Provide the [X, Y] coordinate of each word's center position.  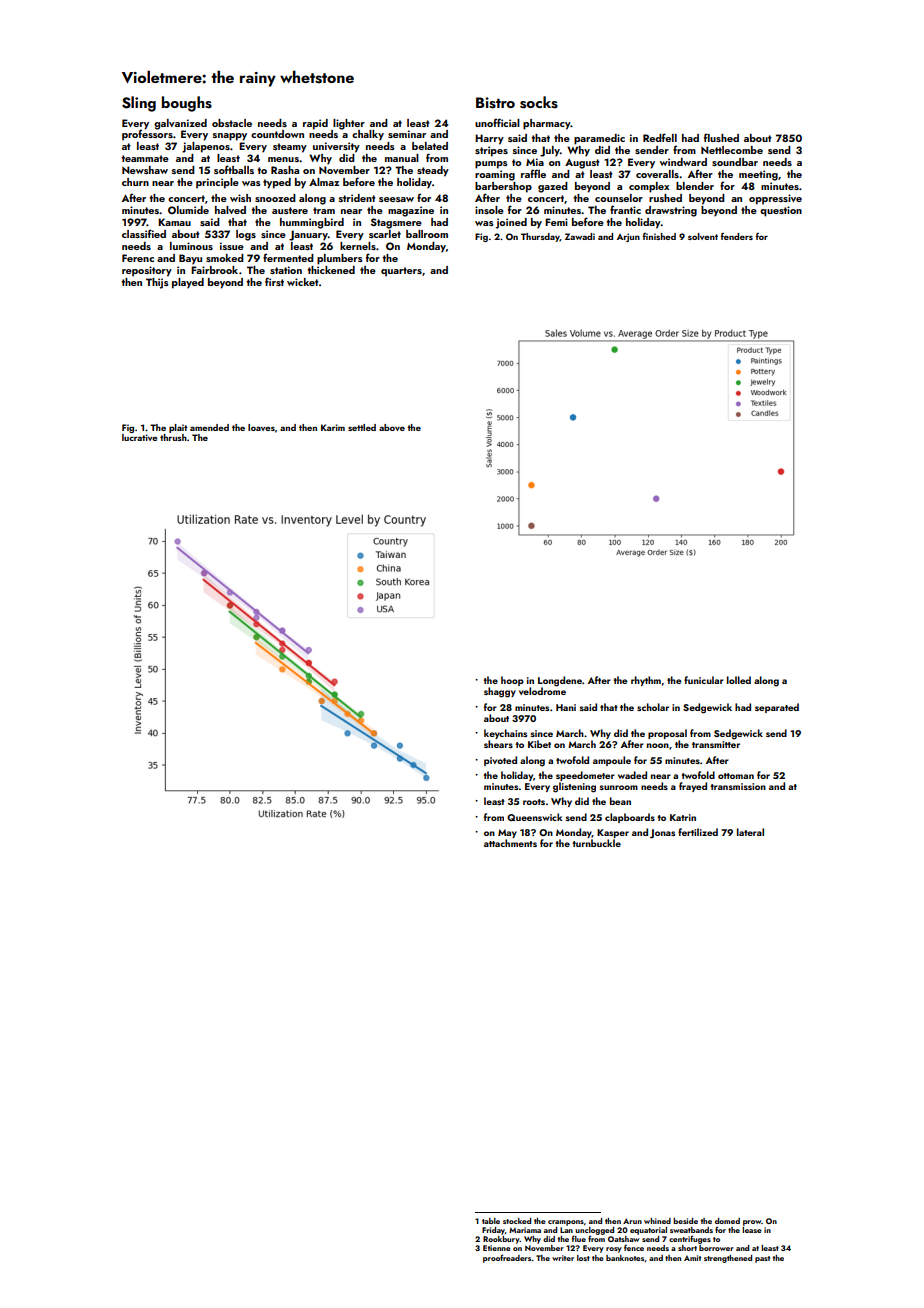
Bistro [495, 103]
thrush [173, 437]
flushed [721, 137]
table [491, 1221]
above [392, 427]
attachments [510, 843]
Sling [139, 104]
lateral [750, 832]
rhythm [646, 681]
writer [563, 1258]
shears [498, 744]
